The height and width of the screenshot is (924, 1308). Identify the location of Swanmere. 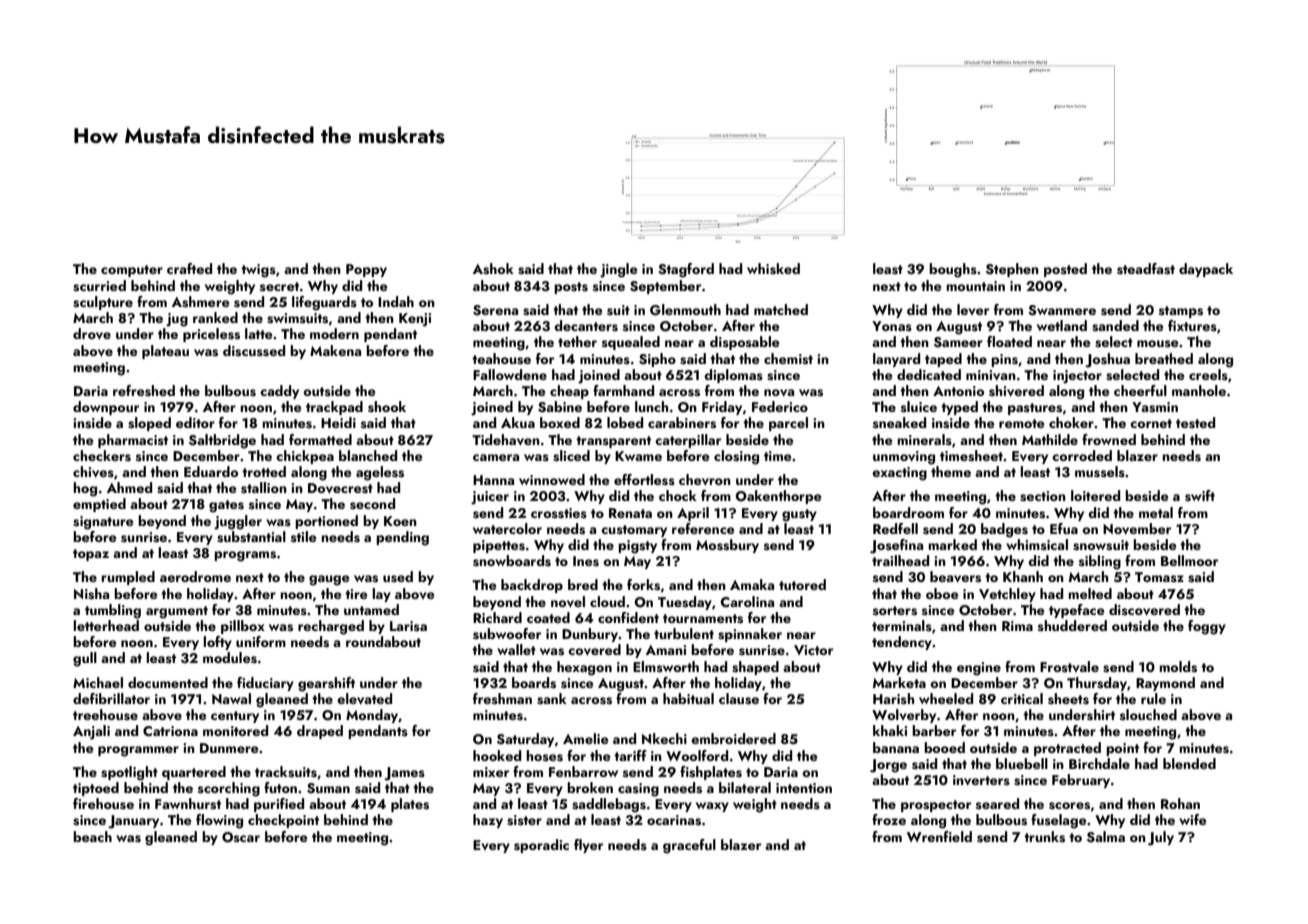
(1062, 310).
